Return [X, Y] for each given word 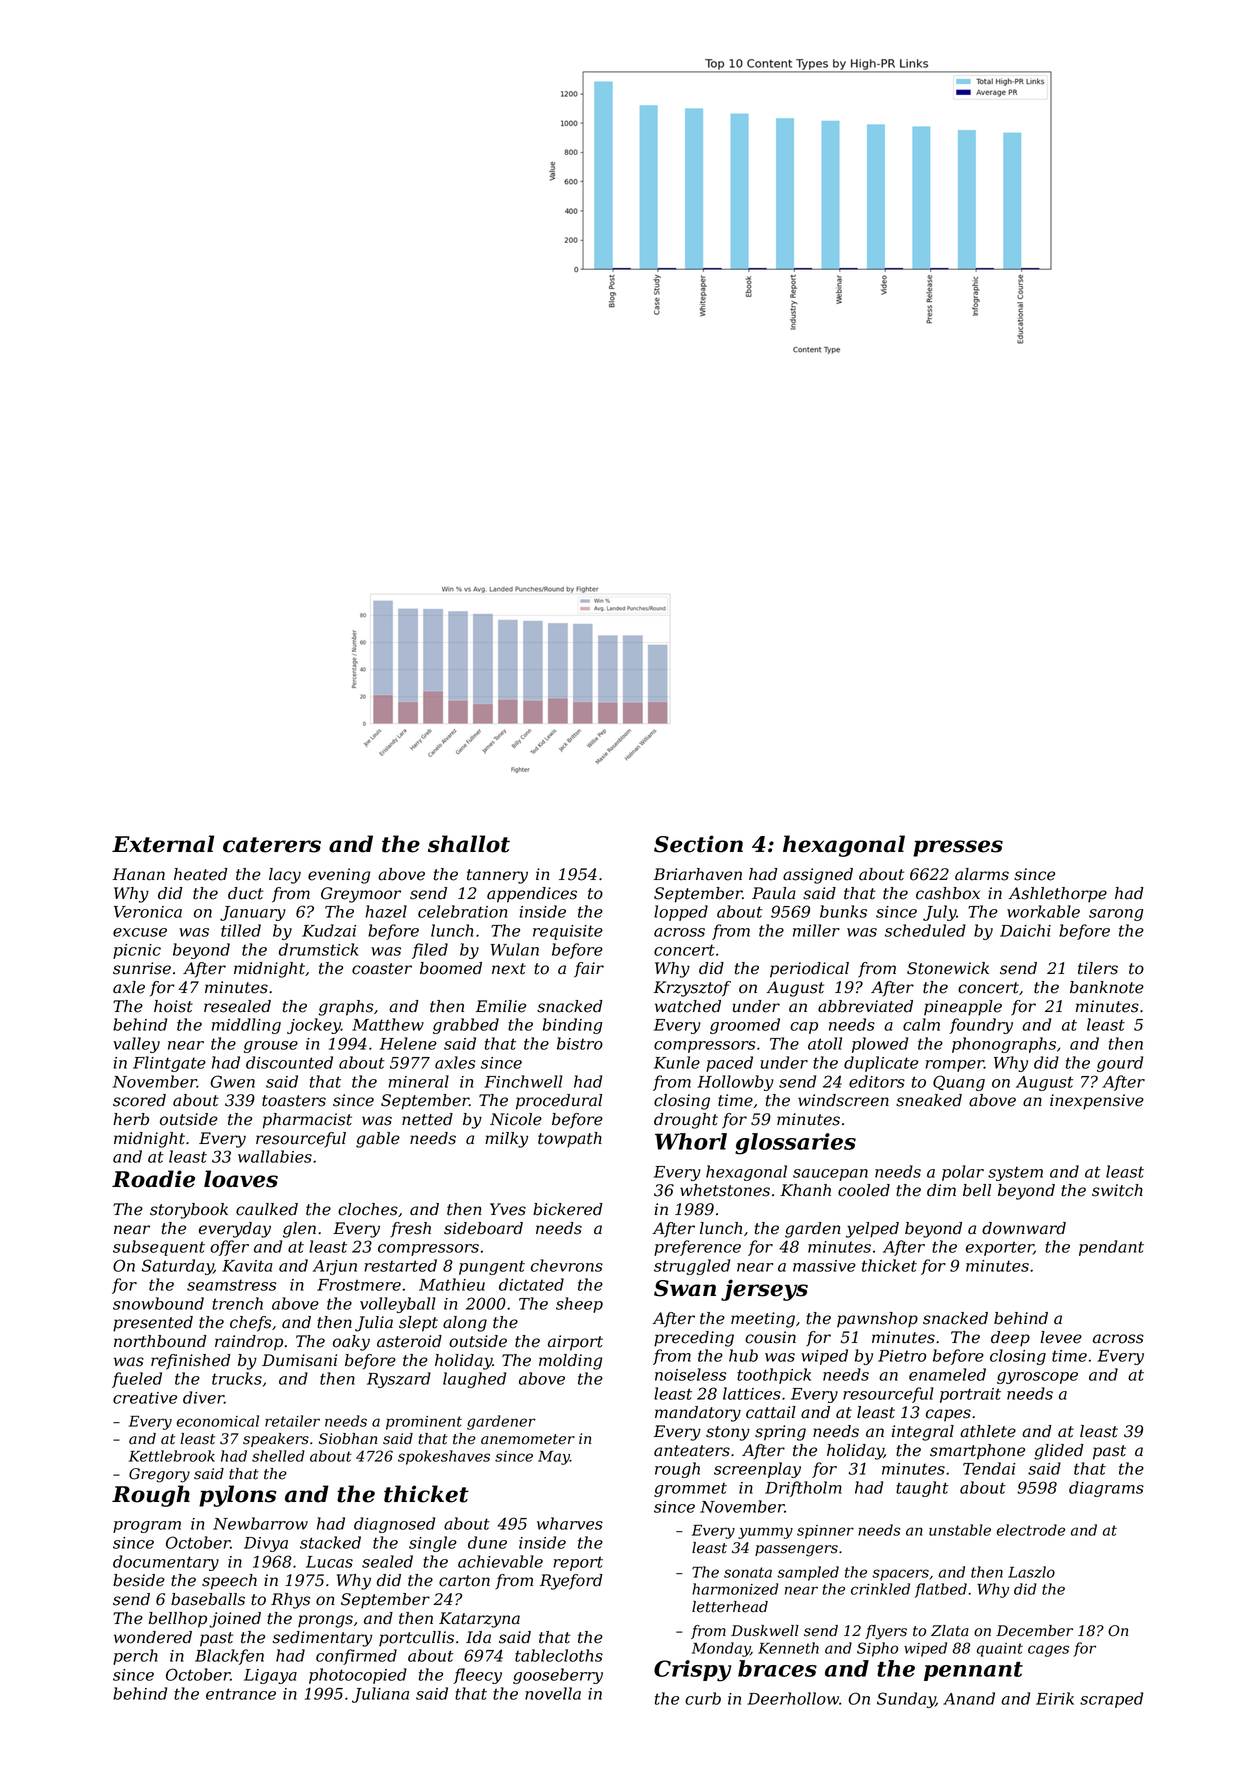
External [163, 844]
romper [954, 1066]
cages [1048, 1651]
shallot [469, 844]
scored [139, 1100]
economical [217, 1421]
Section [698, 844]
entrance [241, 1694]
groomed [745, 1026]
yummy [765, 1533]
